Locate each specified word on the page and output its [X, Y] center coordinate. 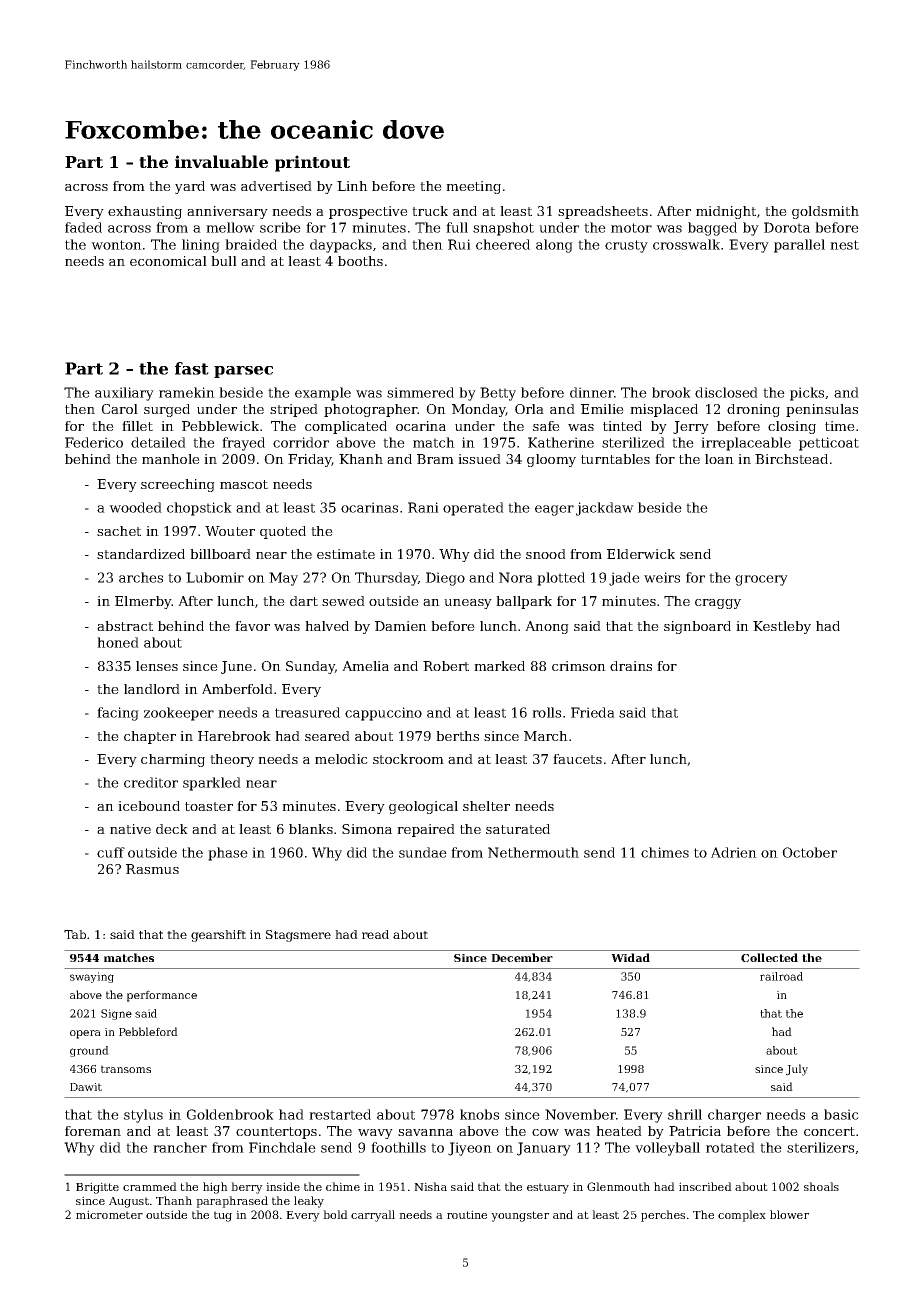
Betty [498, 394]
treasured [307, 712]
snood [546, 554]
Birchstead [791, 459]
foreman [93, 1131]
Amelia [365, 666]
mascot [244, 484]
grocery [761, 580]
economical [168, 261]
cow [545, 1132]
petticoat [829, 444]
